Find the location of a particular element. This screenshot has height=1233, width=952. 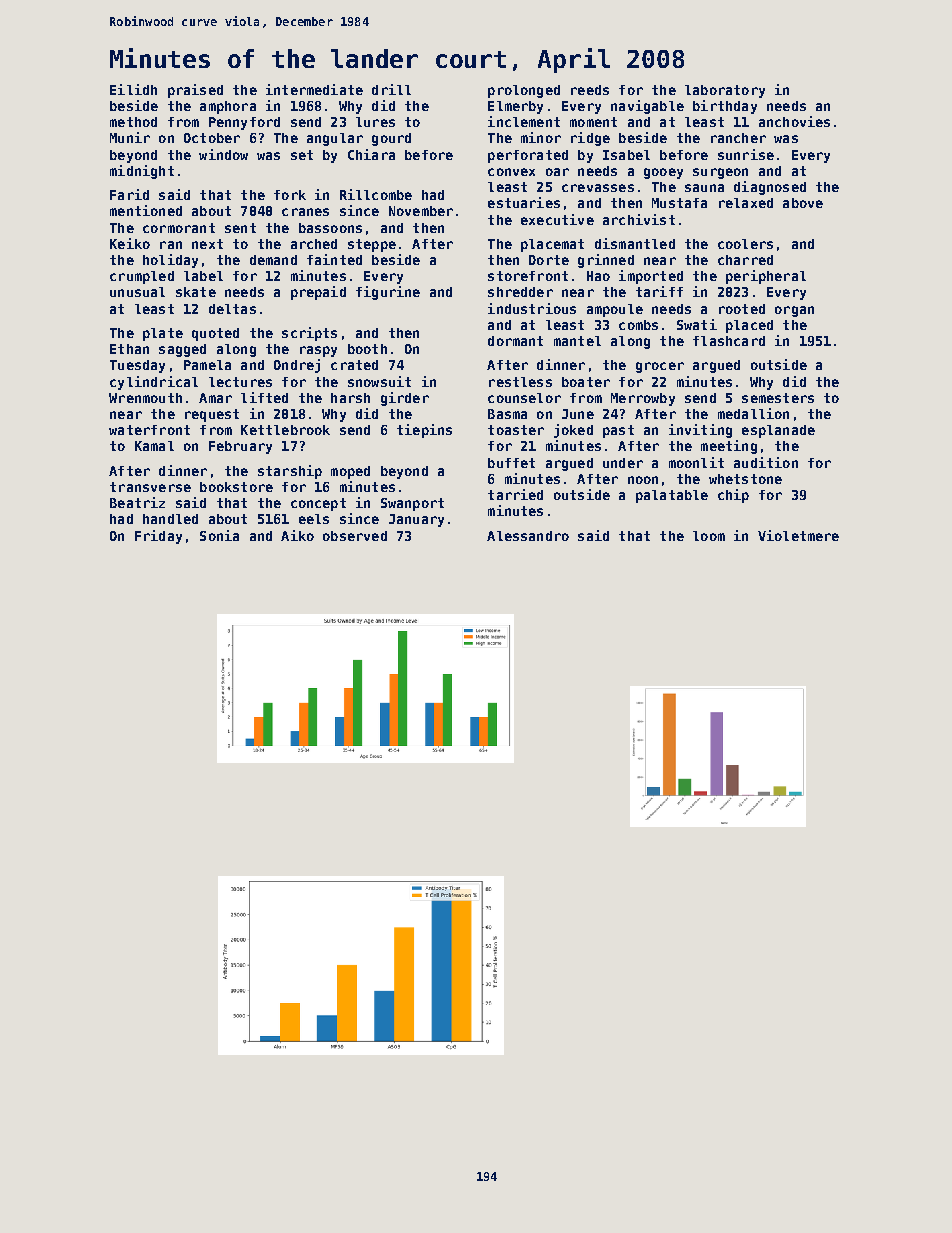

rooted is located at coordinates (742, 309).
